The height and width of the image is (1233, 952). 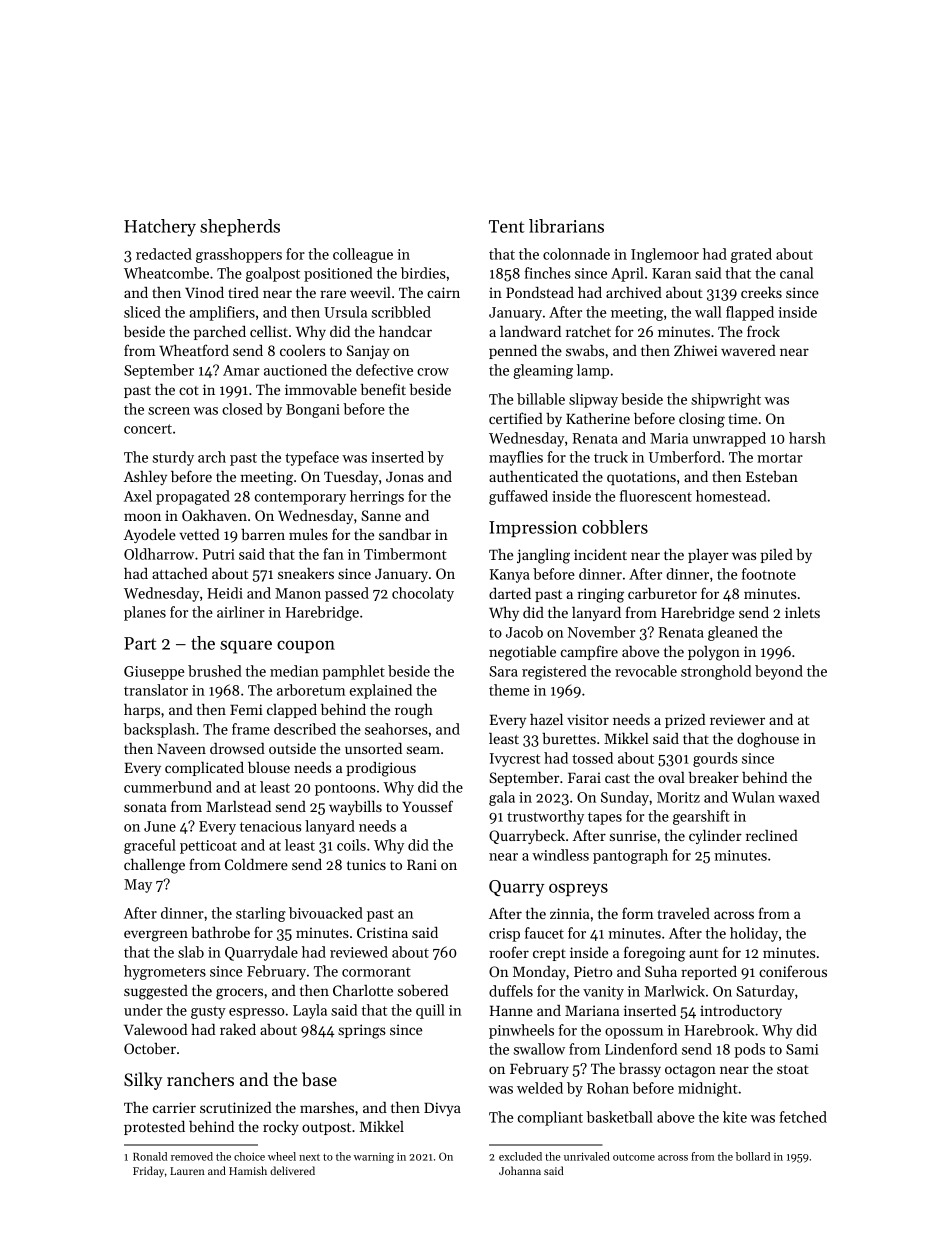 I want to click on Inglemoor, so click(x=665, y=255).
